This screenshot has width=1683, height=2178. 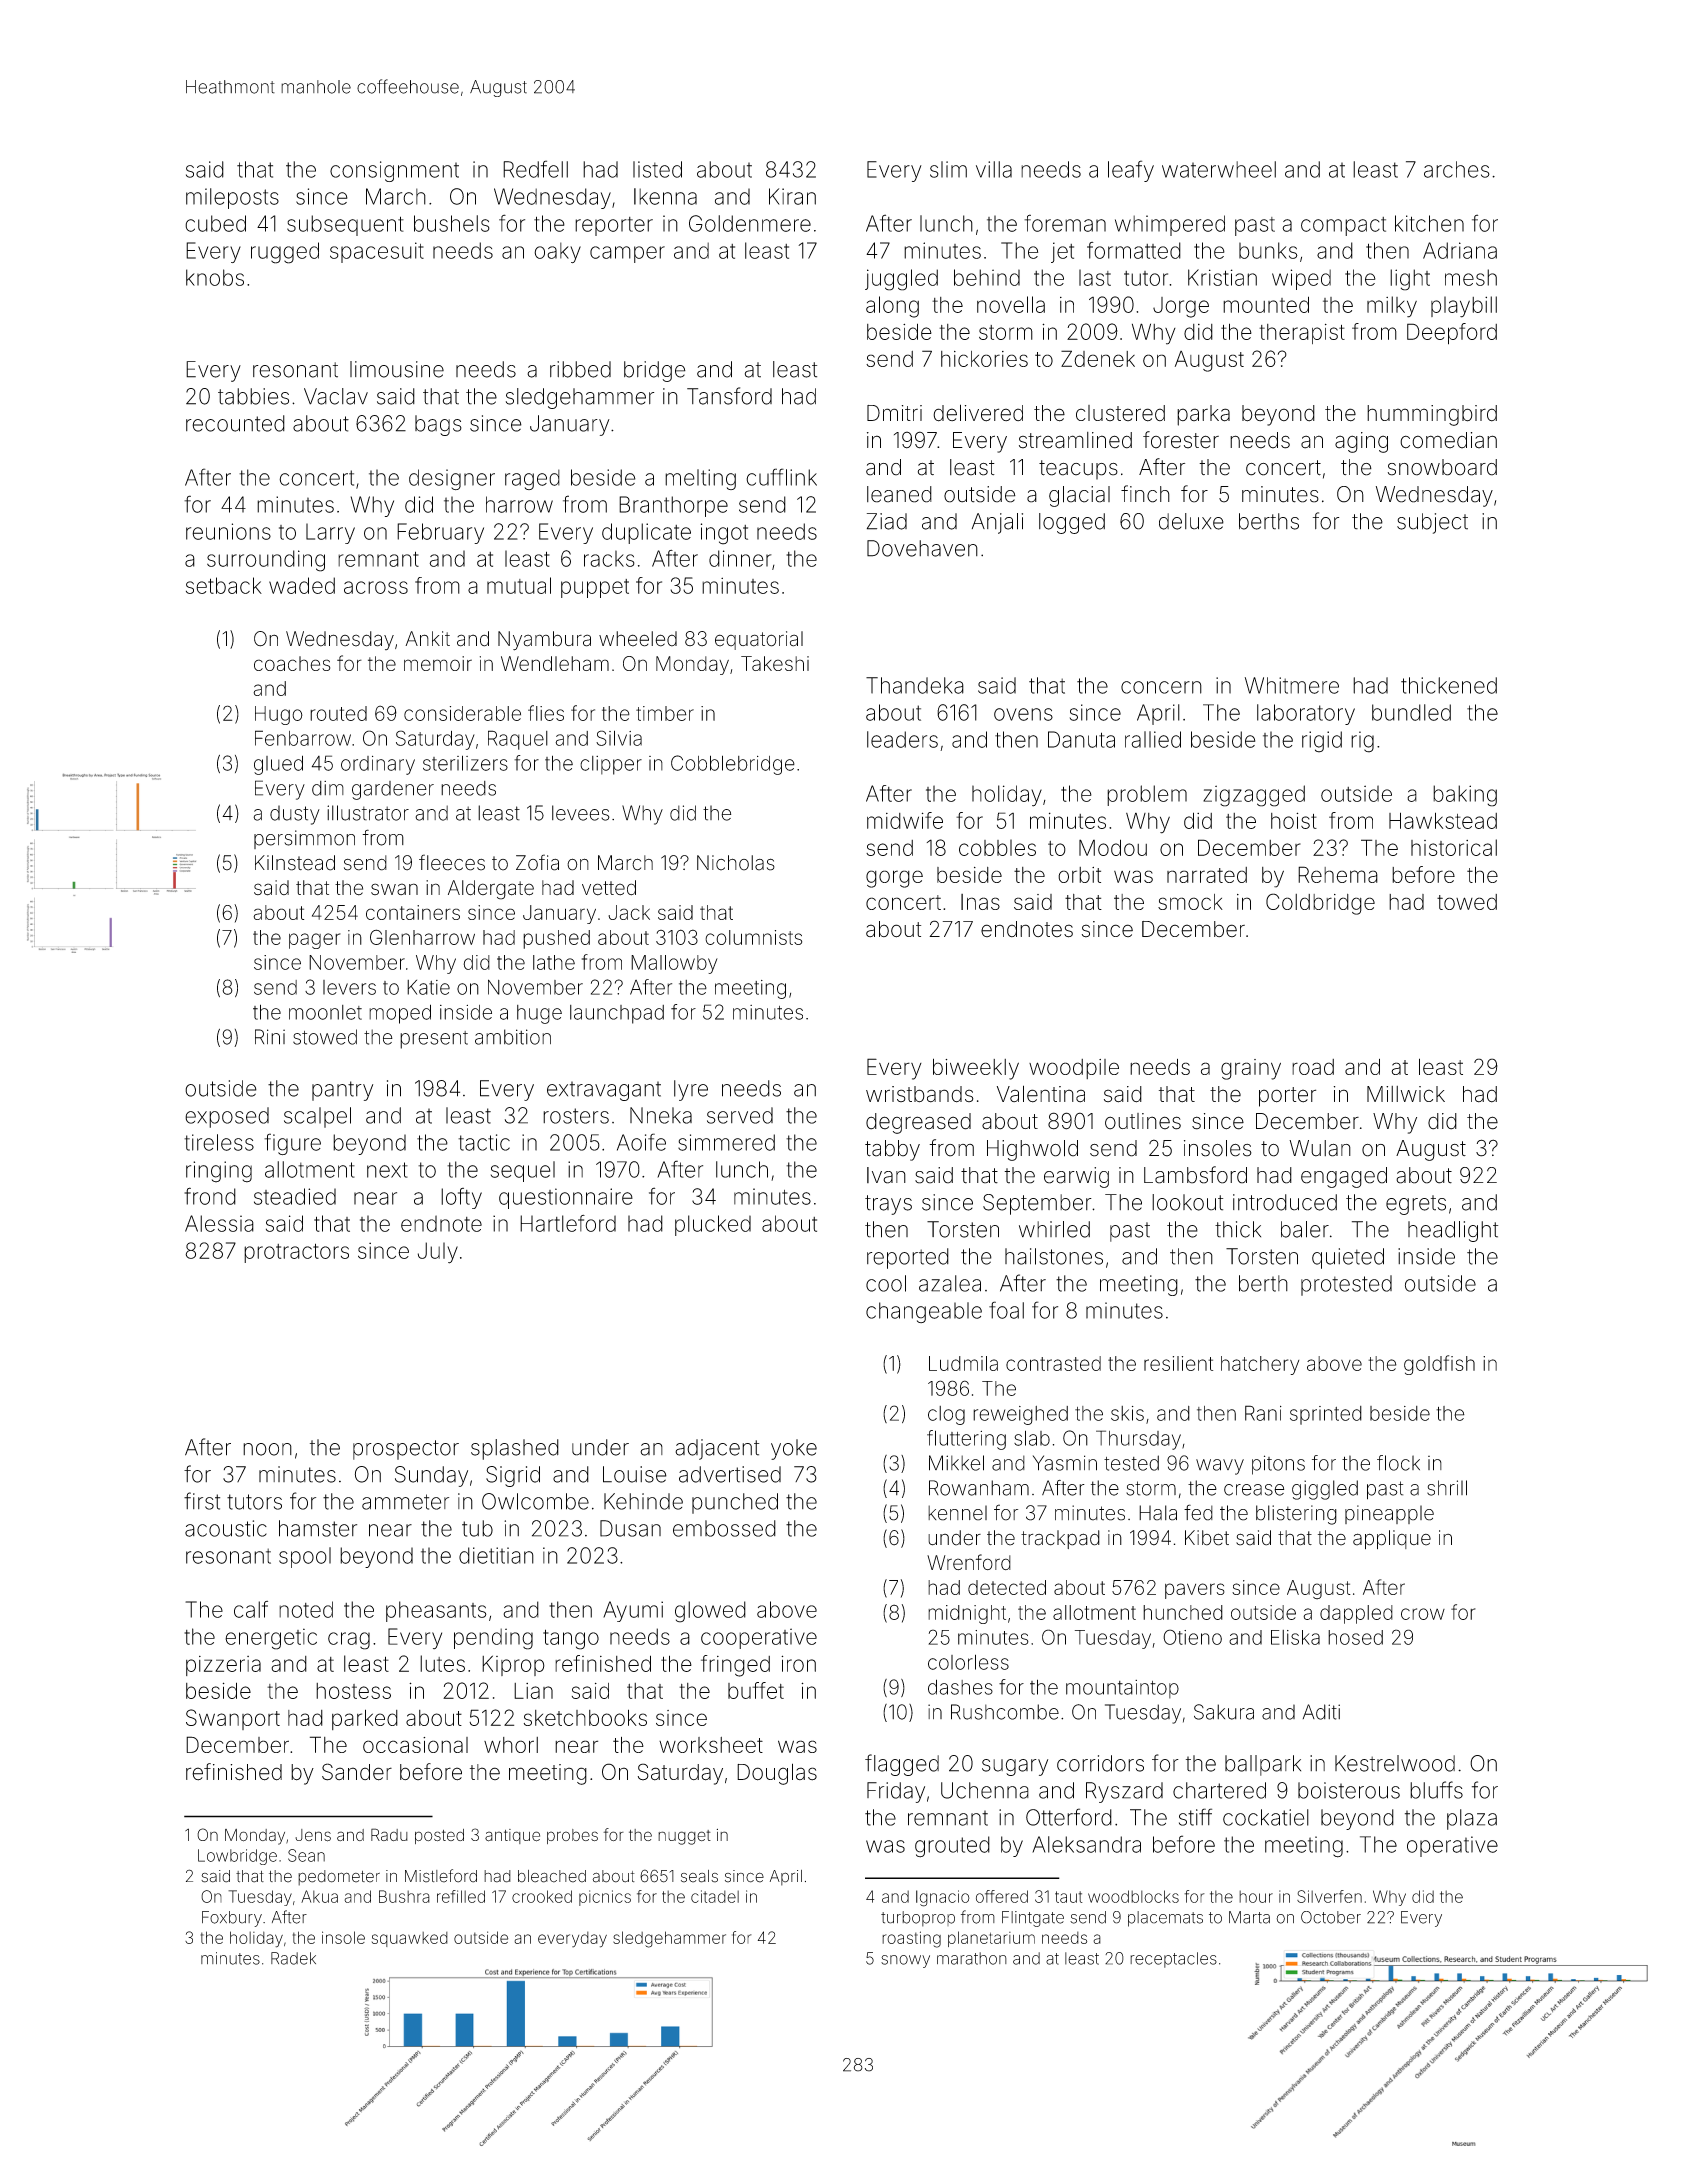 I want to click on Douglas, so click(x=777, y=1774).
